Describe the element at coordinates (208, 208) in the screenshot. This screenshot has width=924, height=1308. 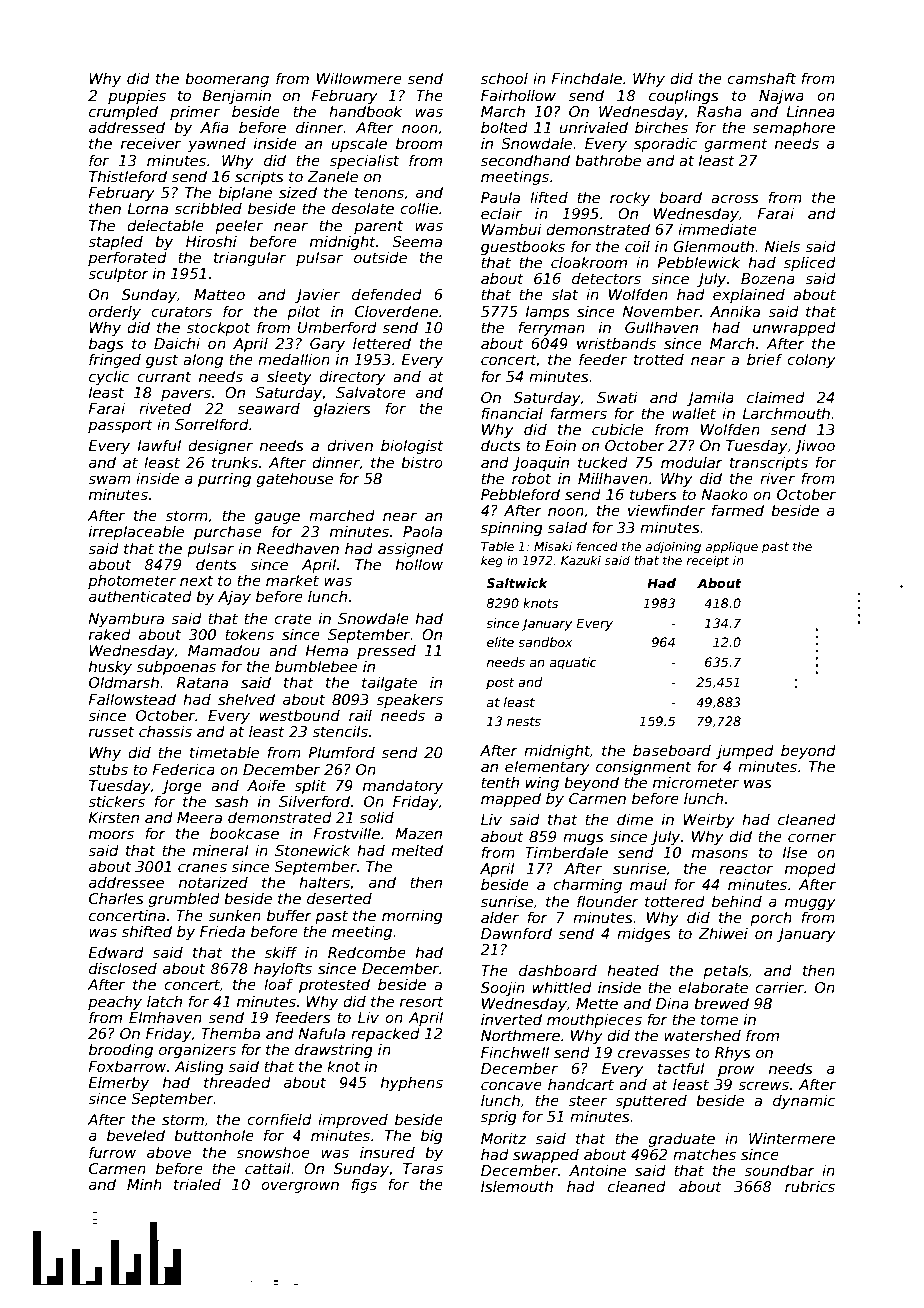
I see `scribbled` at that location.
